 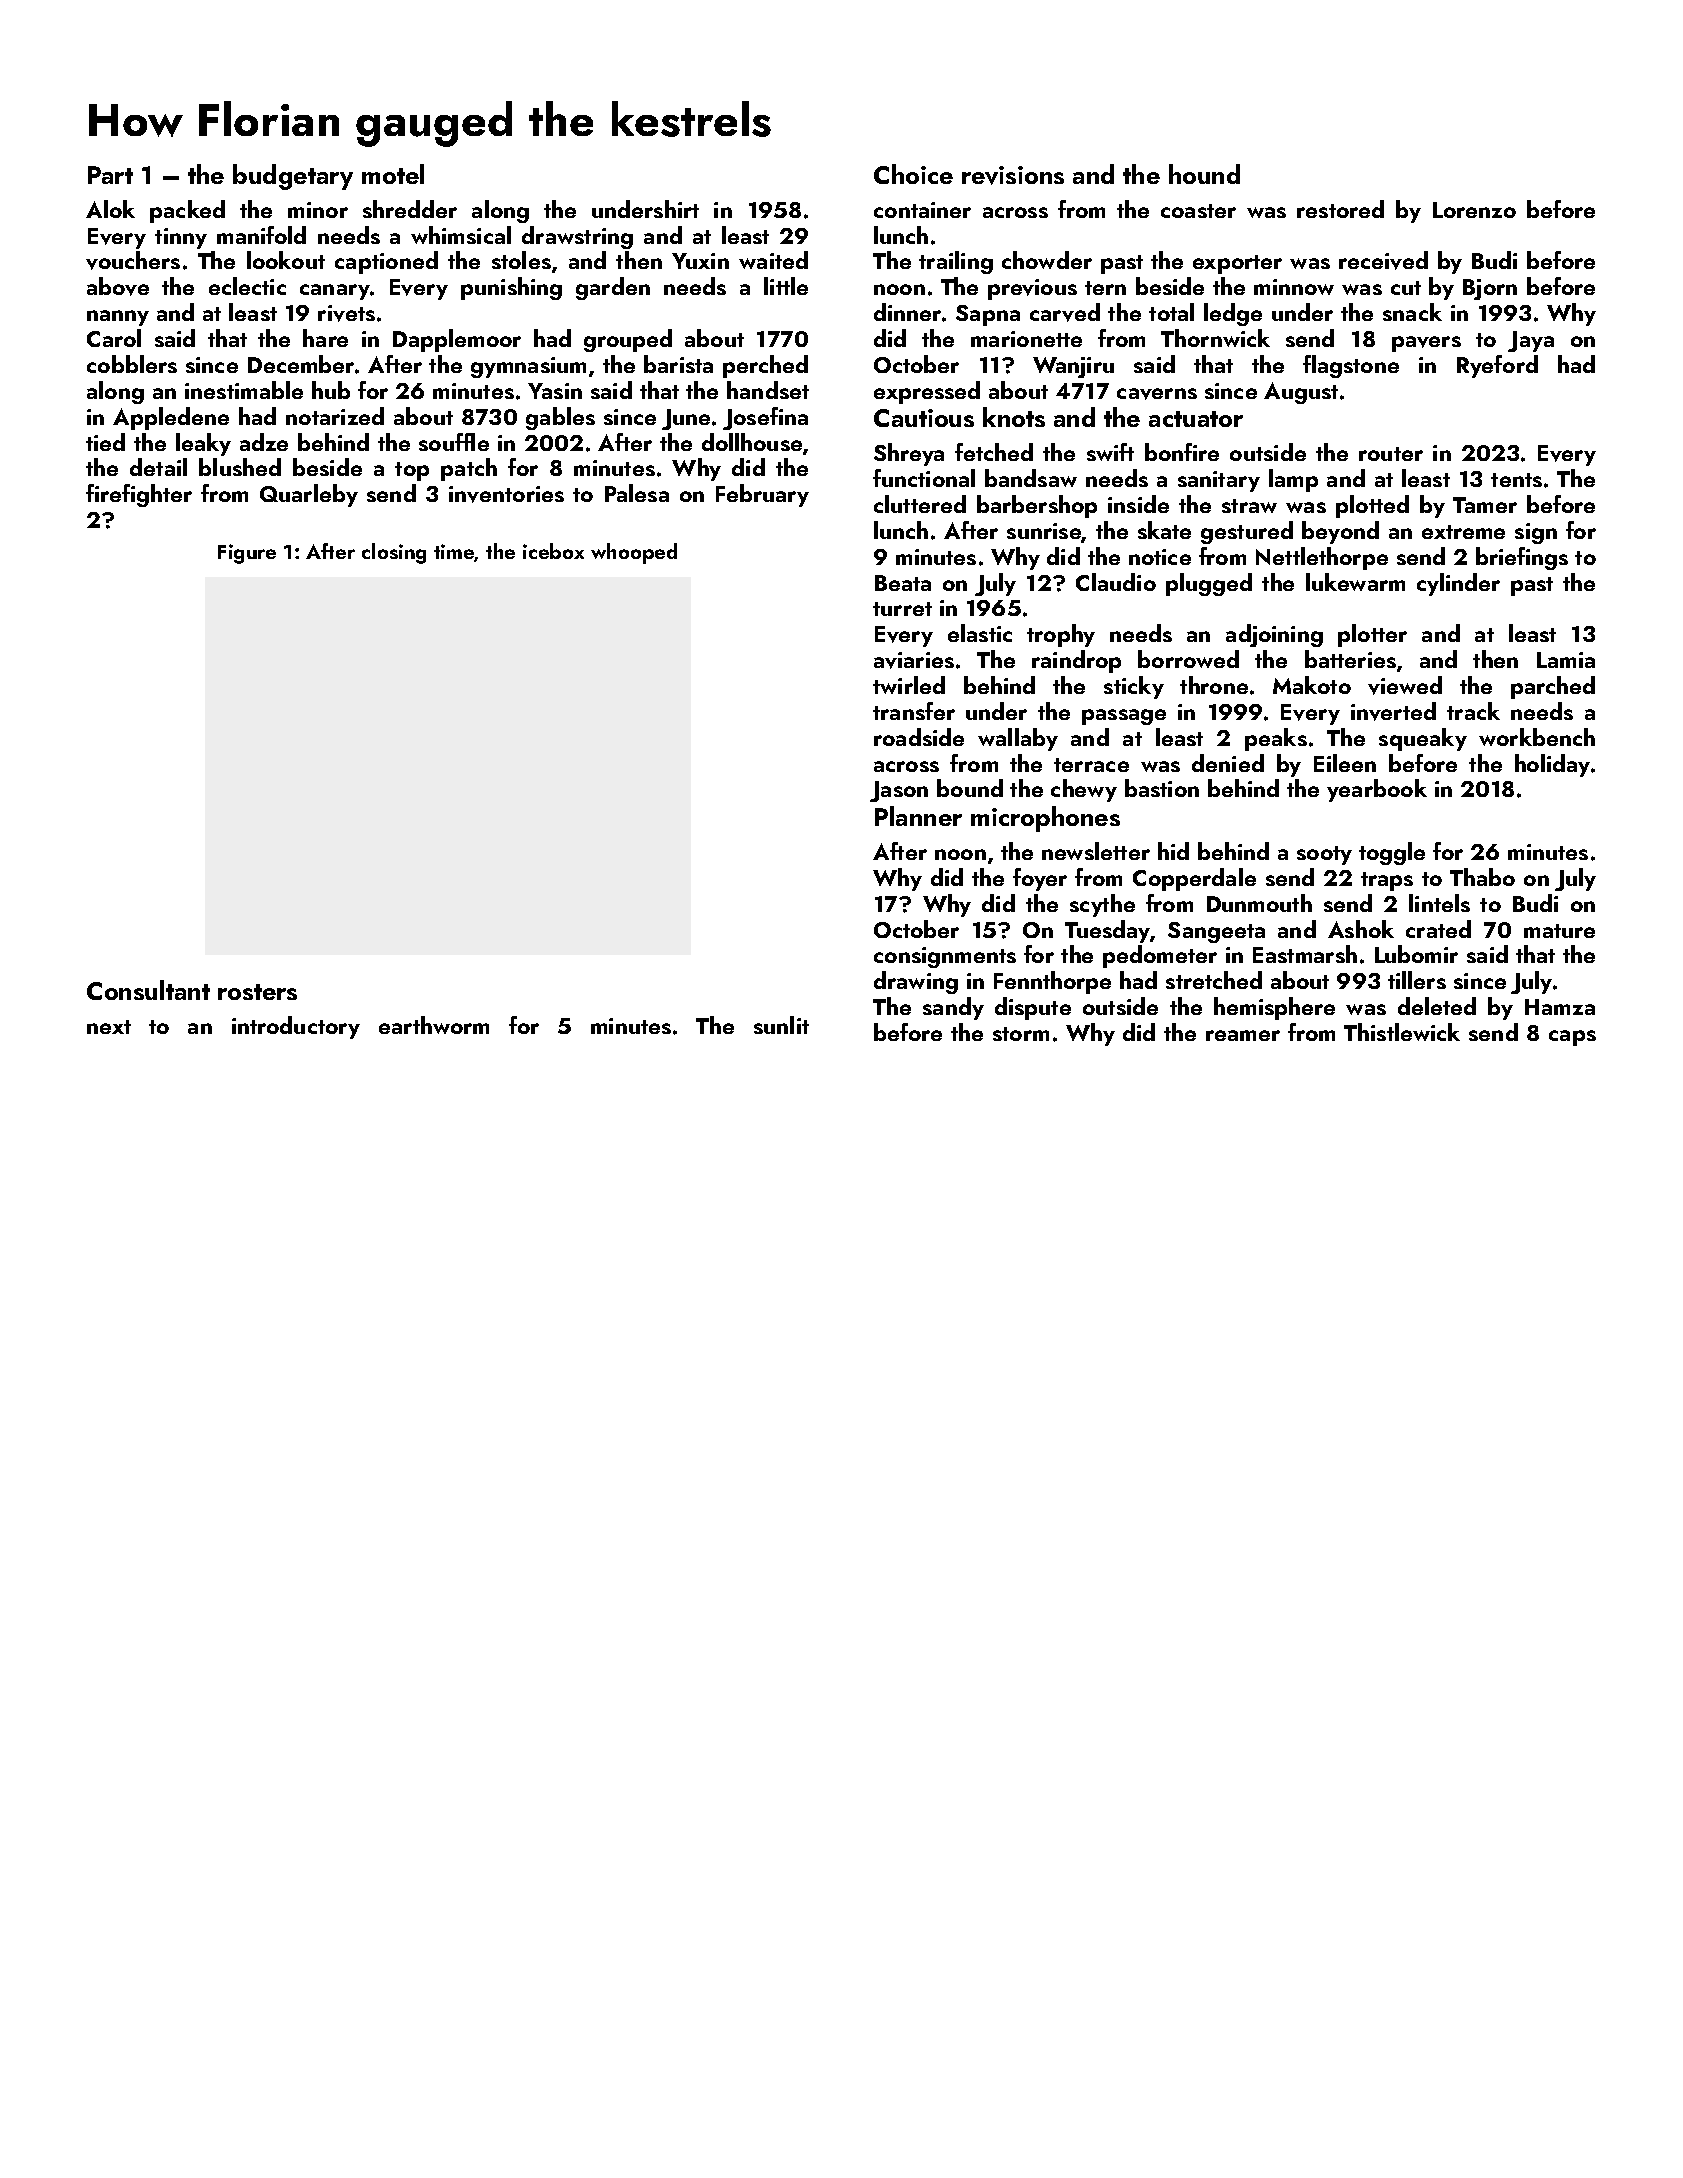 What do you see at coordinates (773, 260) in the image?
I see `waited` at bounding box center [773, 260].
